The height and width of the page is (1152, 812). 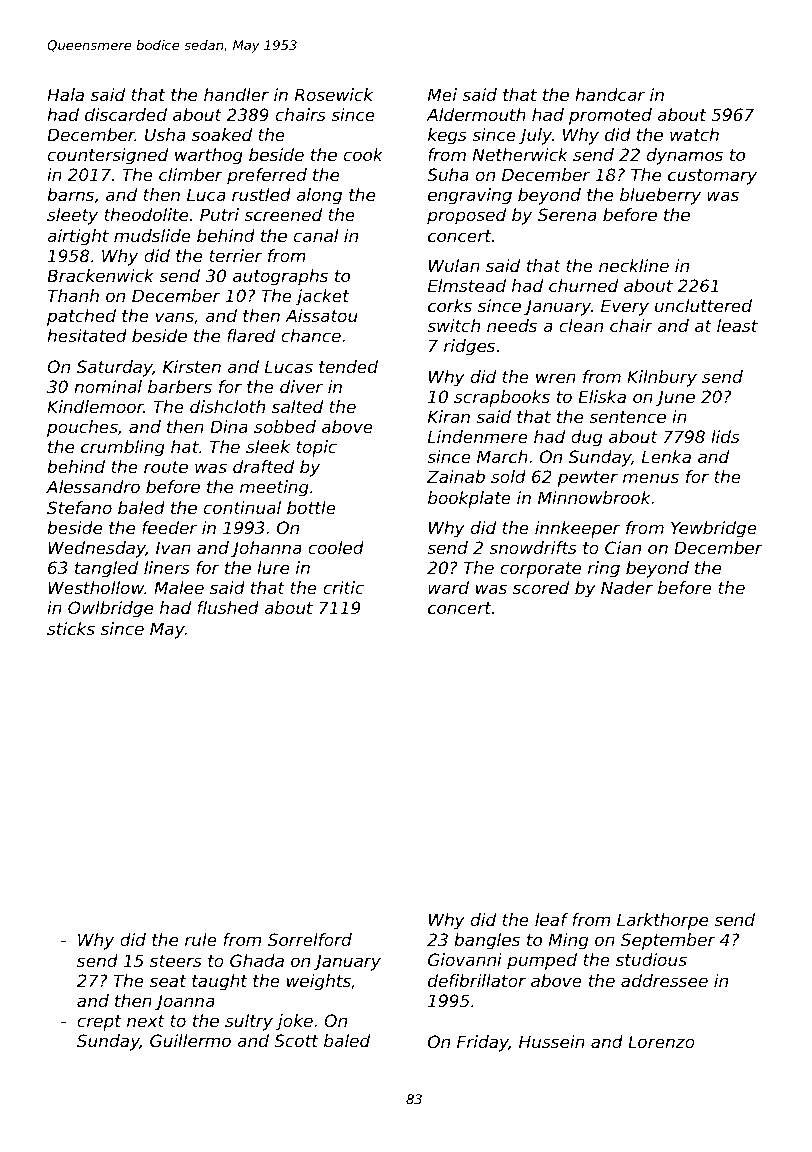 What do you see at coordinates (551, 919) in the page?
I see `leaf` at bounding box center [551, 919].
